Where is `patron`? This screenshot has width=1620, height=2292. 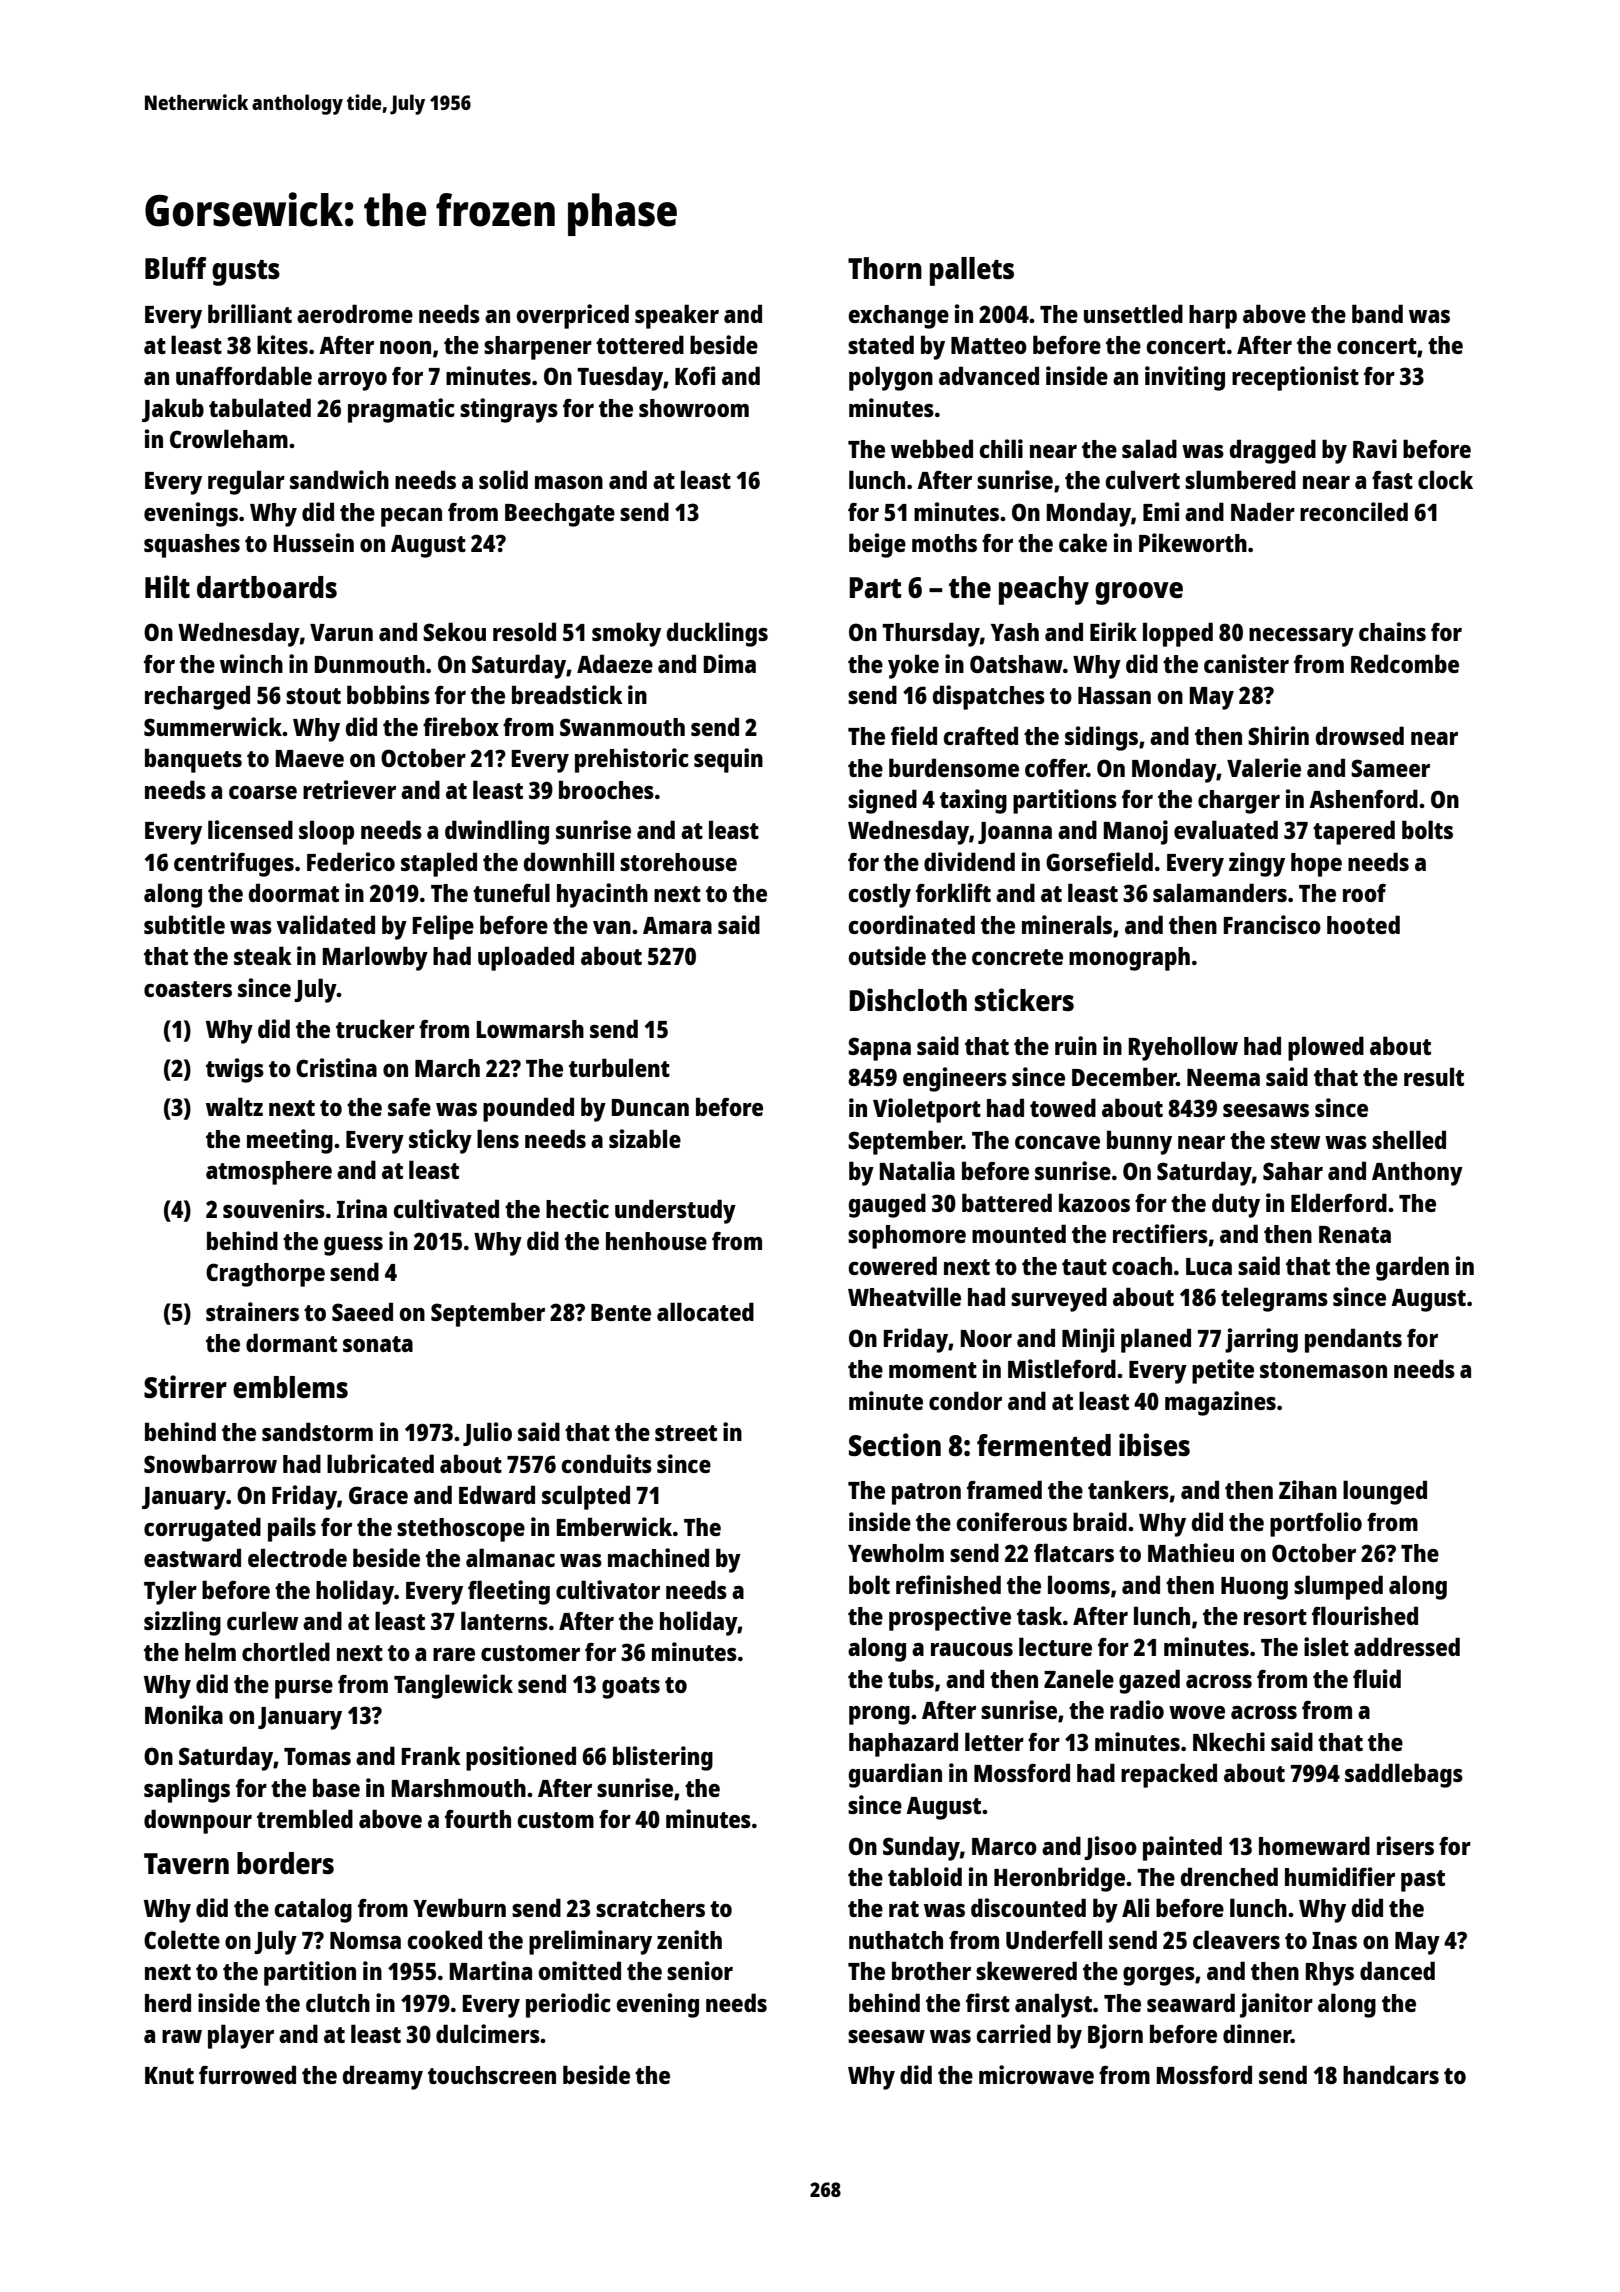 patron is located at coordinates (926, 1494).
